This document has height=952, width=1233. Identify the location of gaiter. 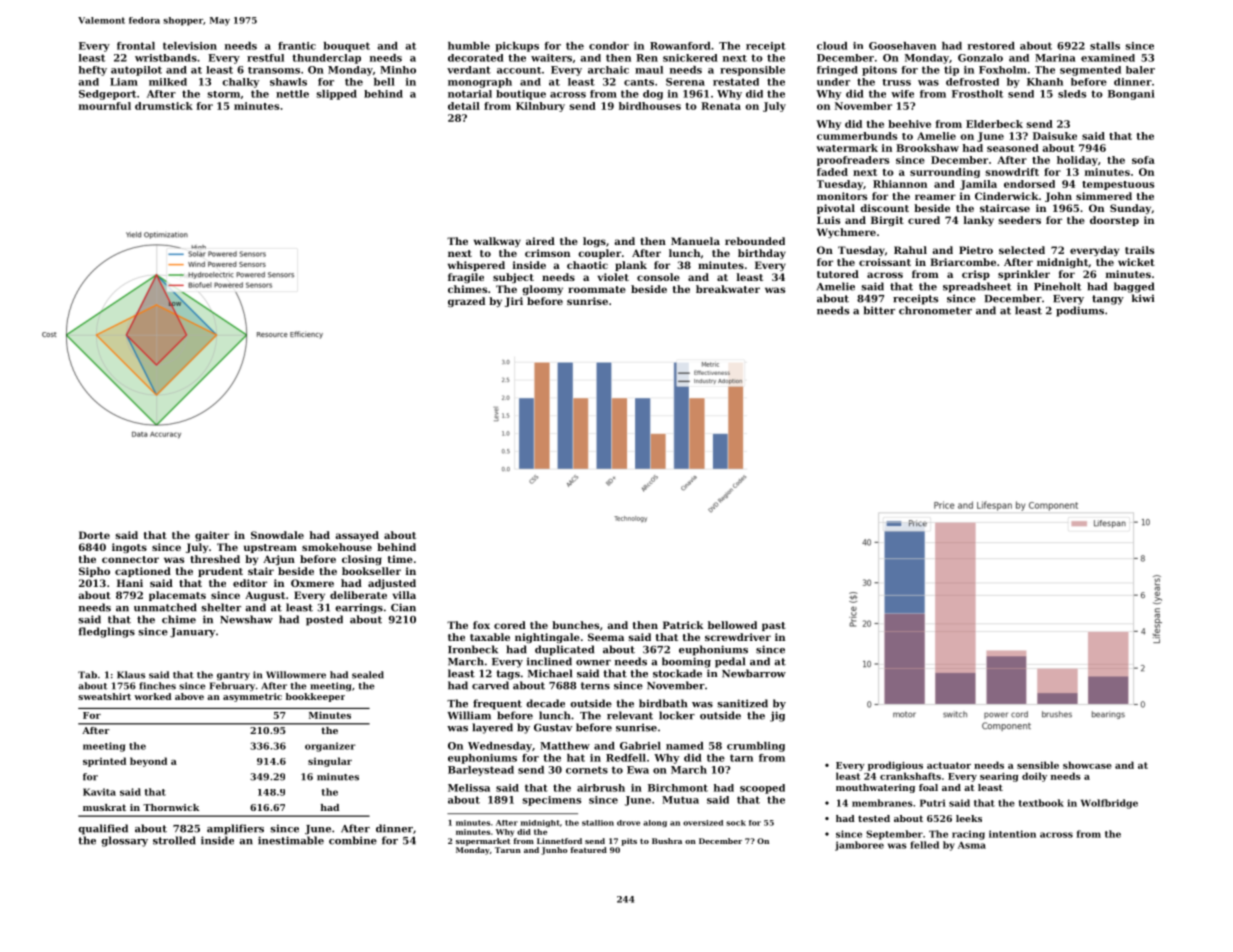
(212, 536).
